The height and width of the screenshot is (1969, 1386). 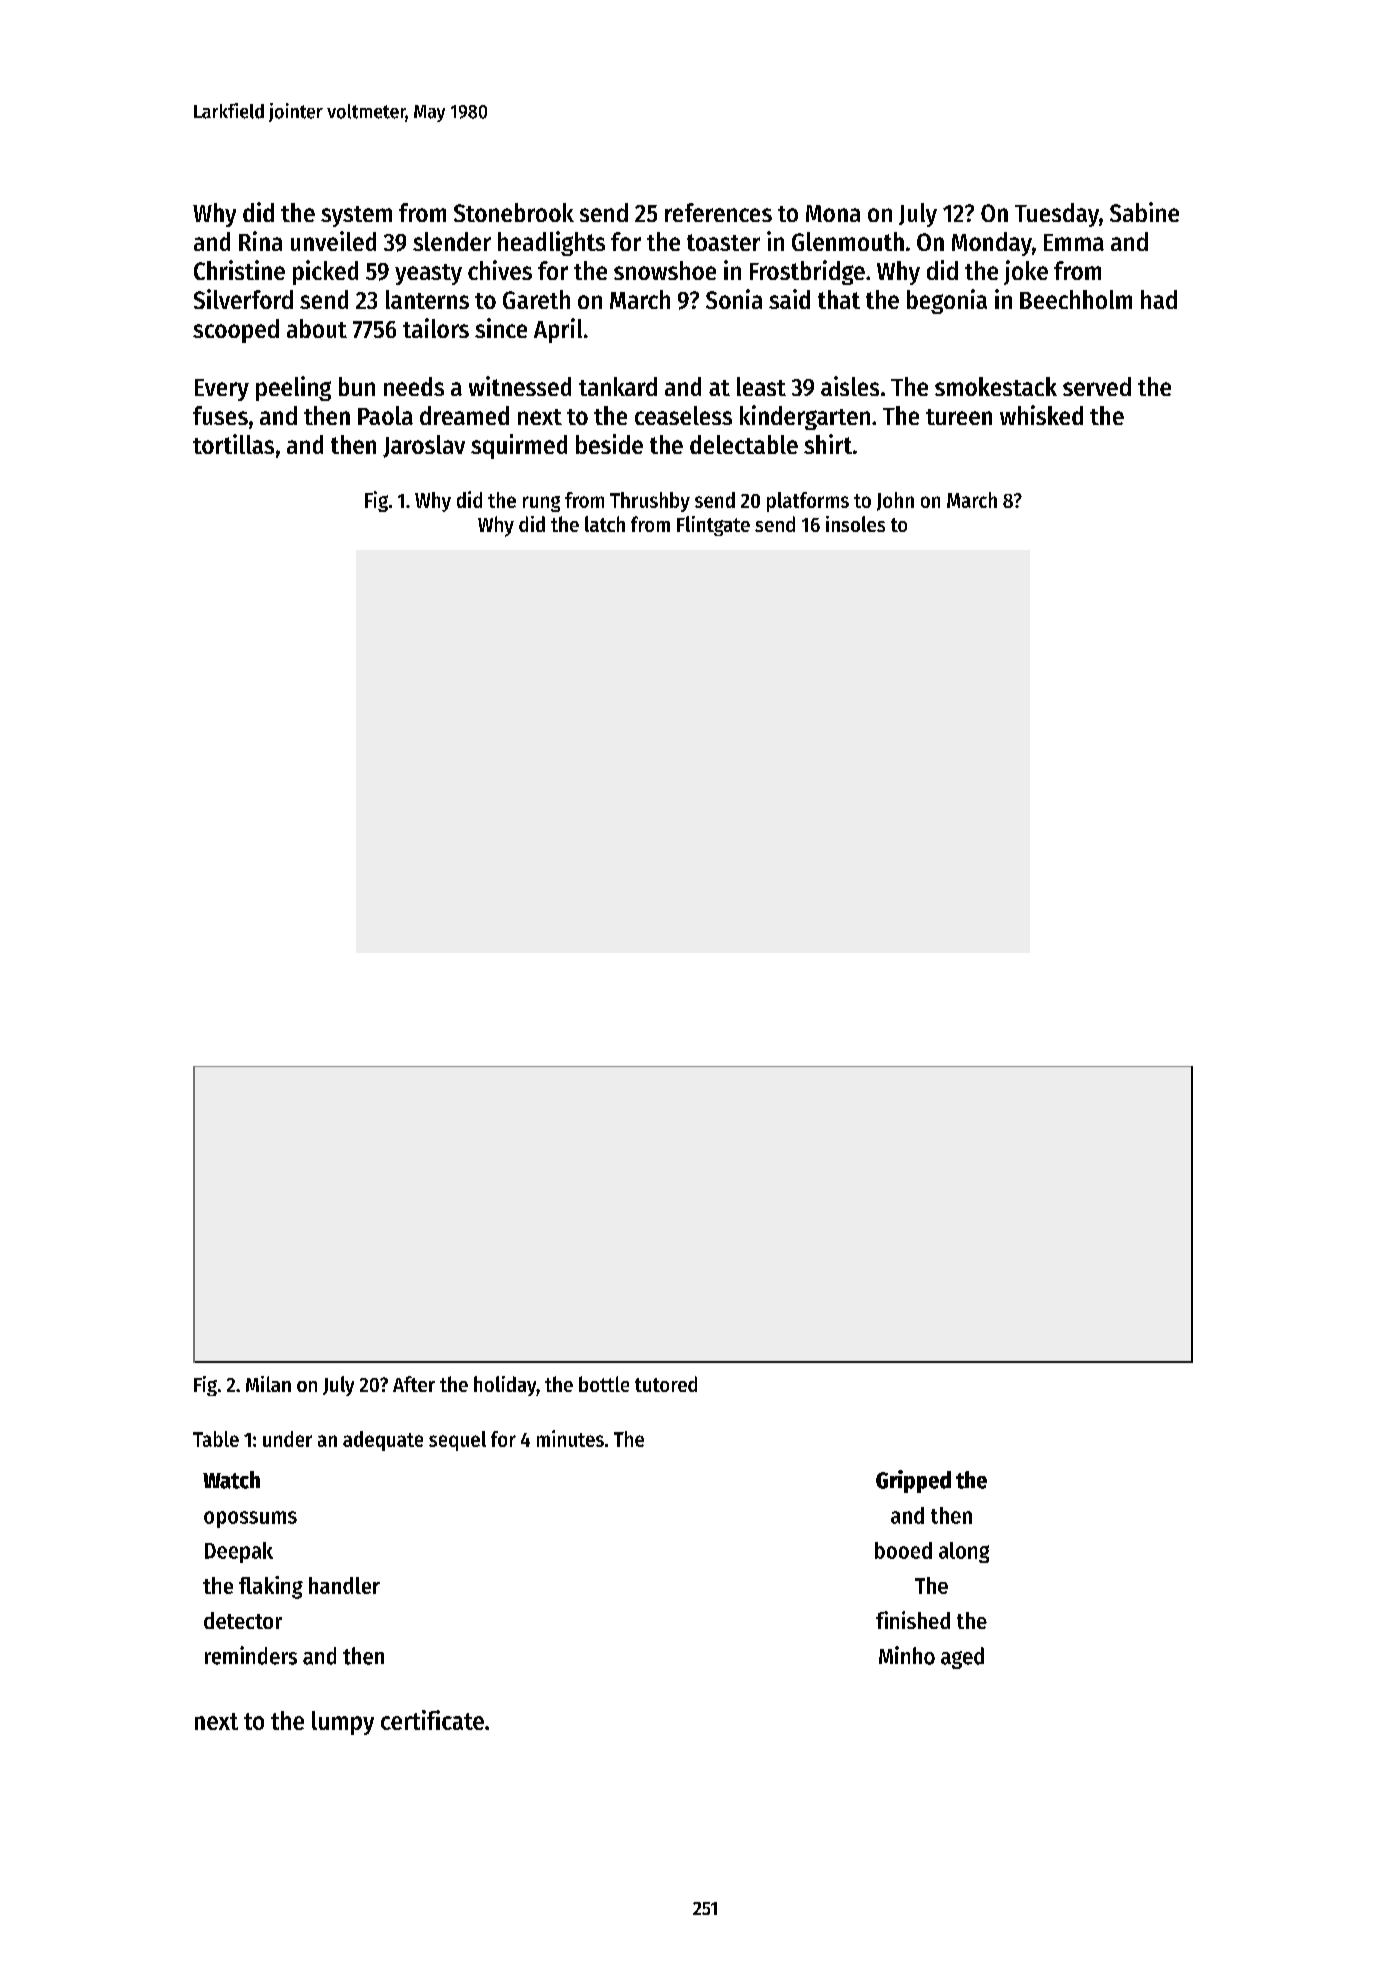 I want to click on along, so click(x=964, y=1552).
